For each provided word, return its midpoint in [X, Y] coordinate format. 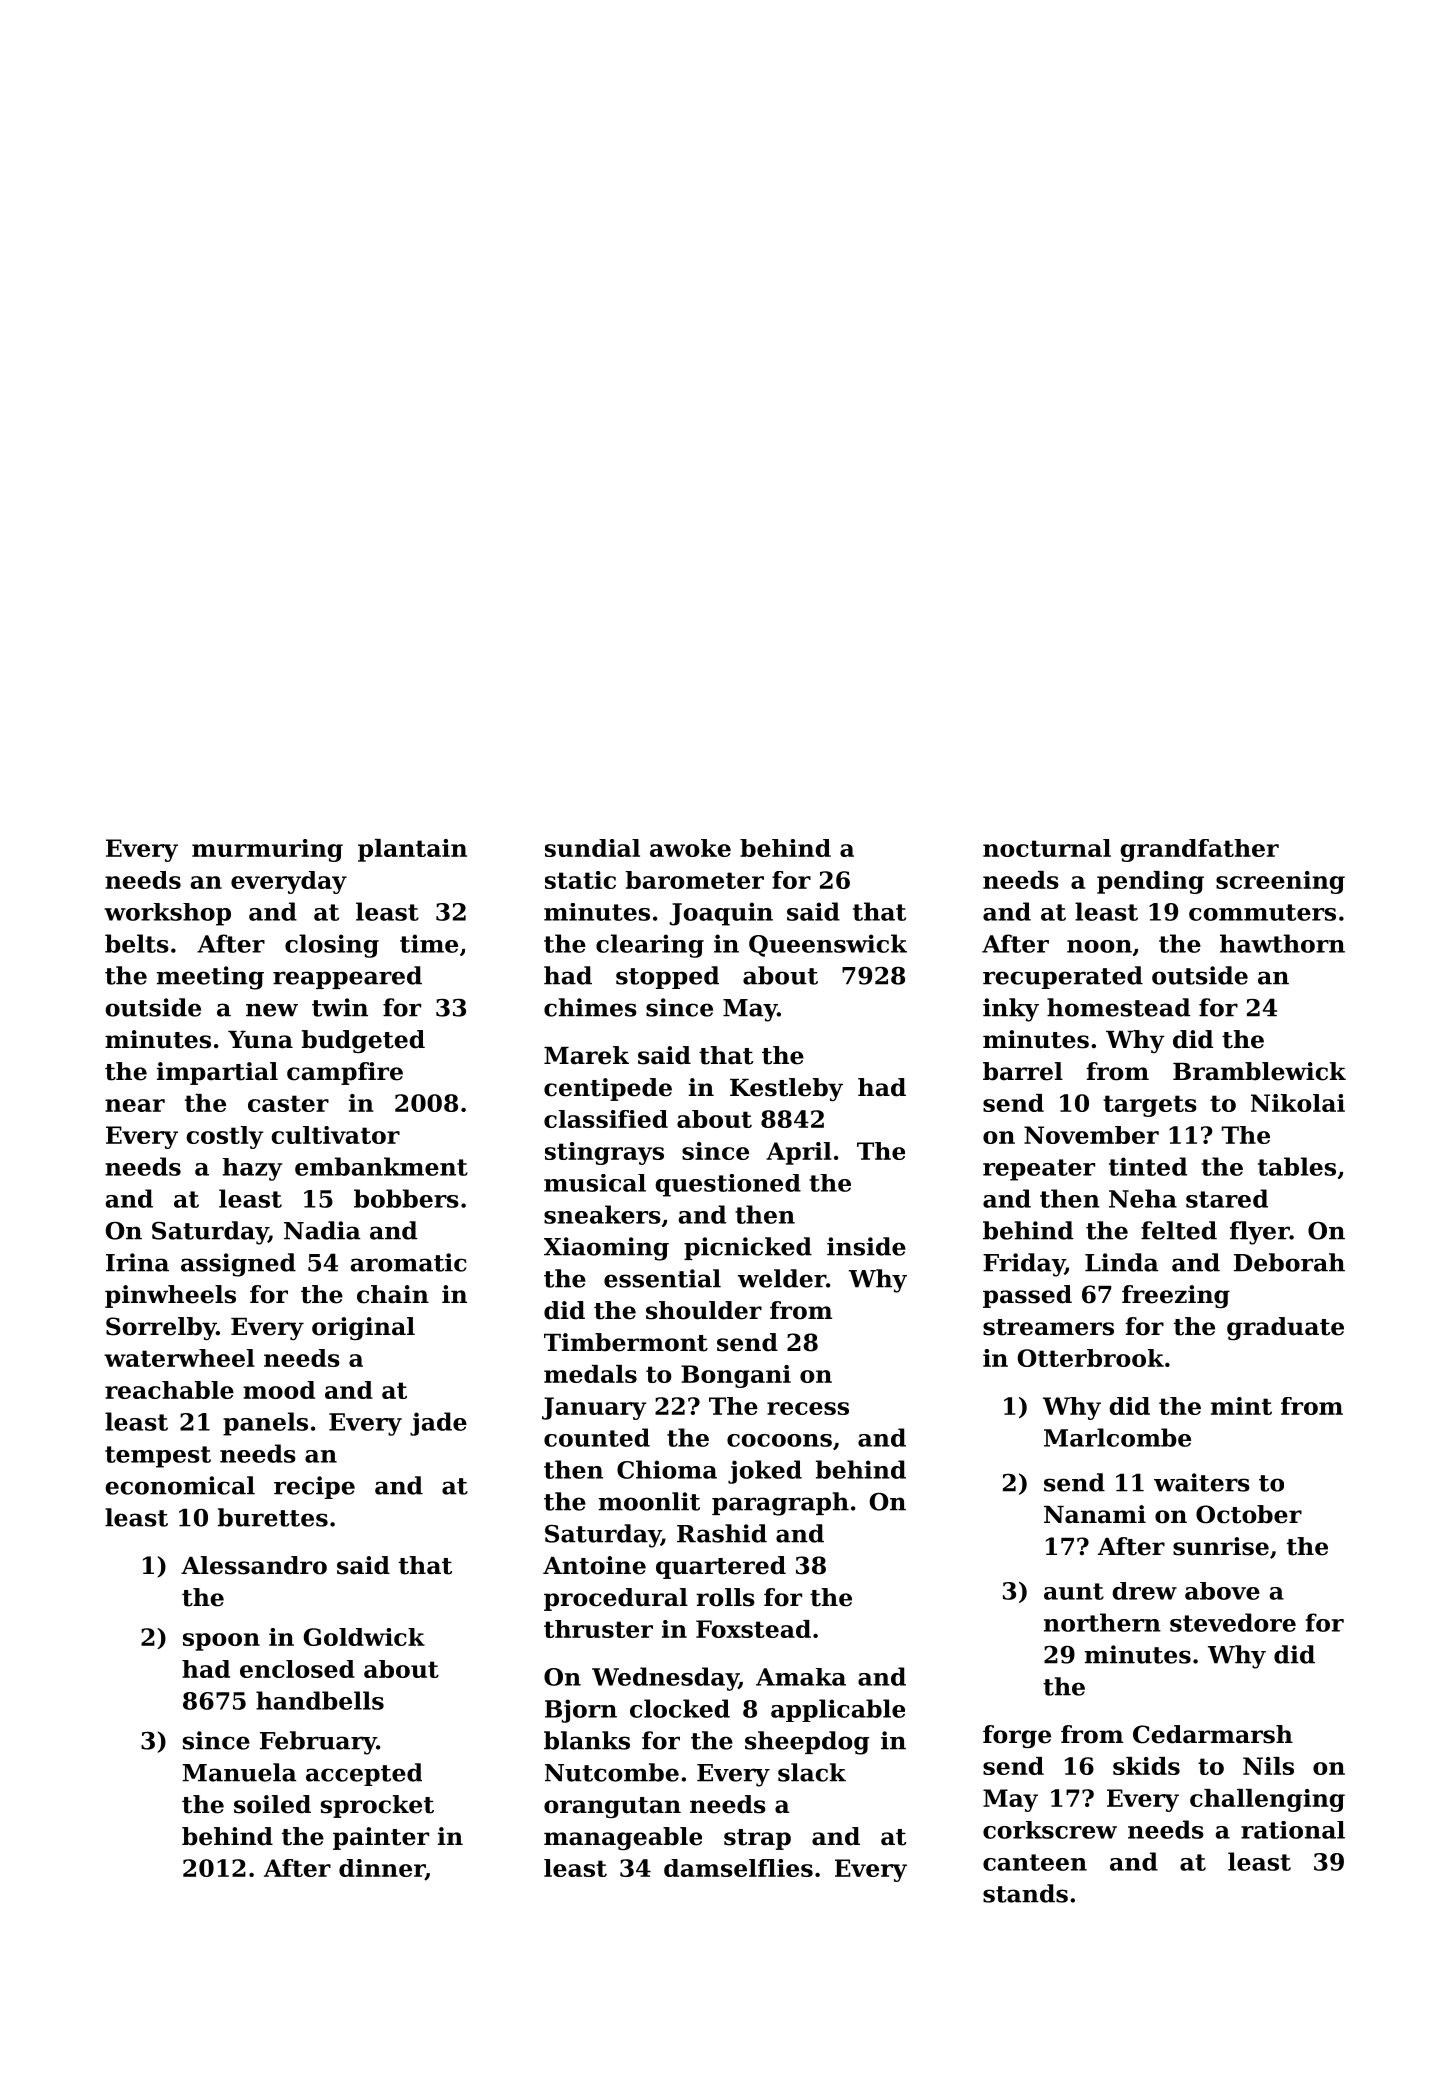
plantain [412, 850]
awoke [690, 848]
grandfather [1199, 850]
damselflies [738, 1868]
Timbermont [626, 1342]
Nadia [322, 1230]
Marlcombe [1117, 1437]
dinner [382, 1869]
